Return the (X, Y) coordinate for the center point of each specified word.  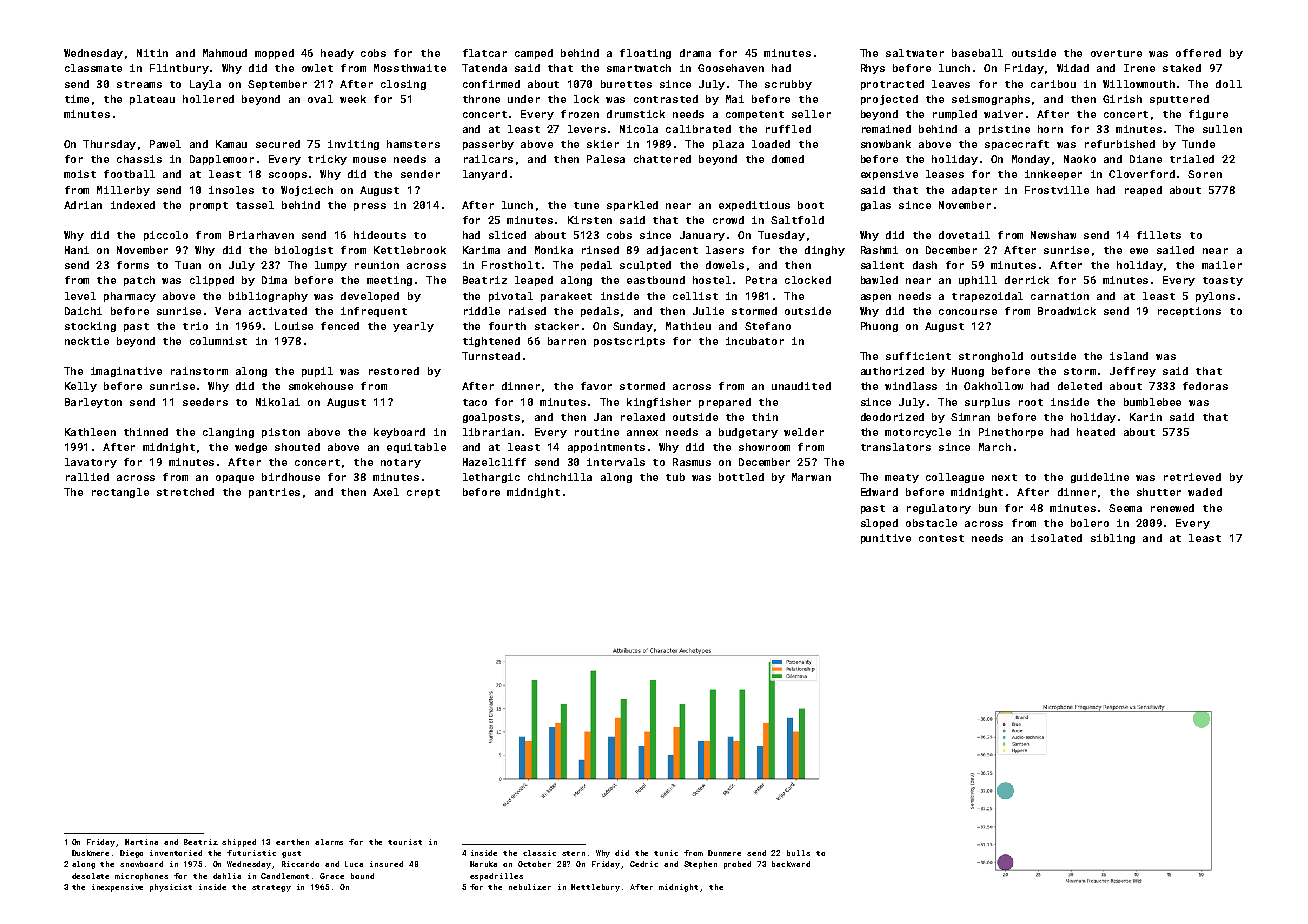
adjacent (672, 251)
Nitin (152, 53)
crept (423, 493)
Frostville (1057, 190)
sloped (879, 524)
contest (941, 538)
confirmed (491, 84)
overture (1116, 53)
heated (1096, 432)
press (370, 207)
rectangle (120, 493)
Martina (141, 842)
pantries (274, 493)
